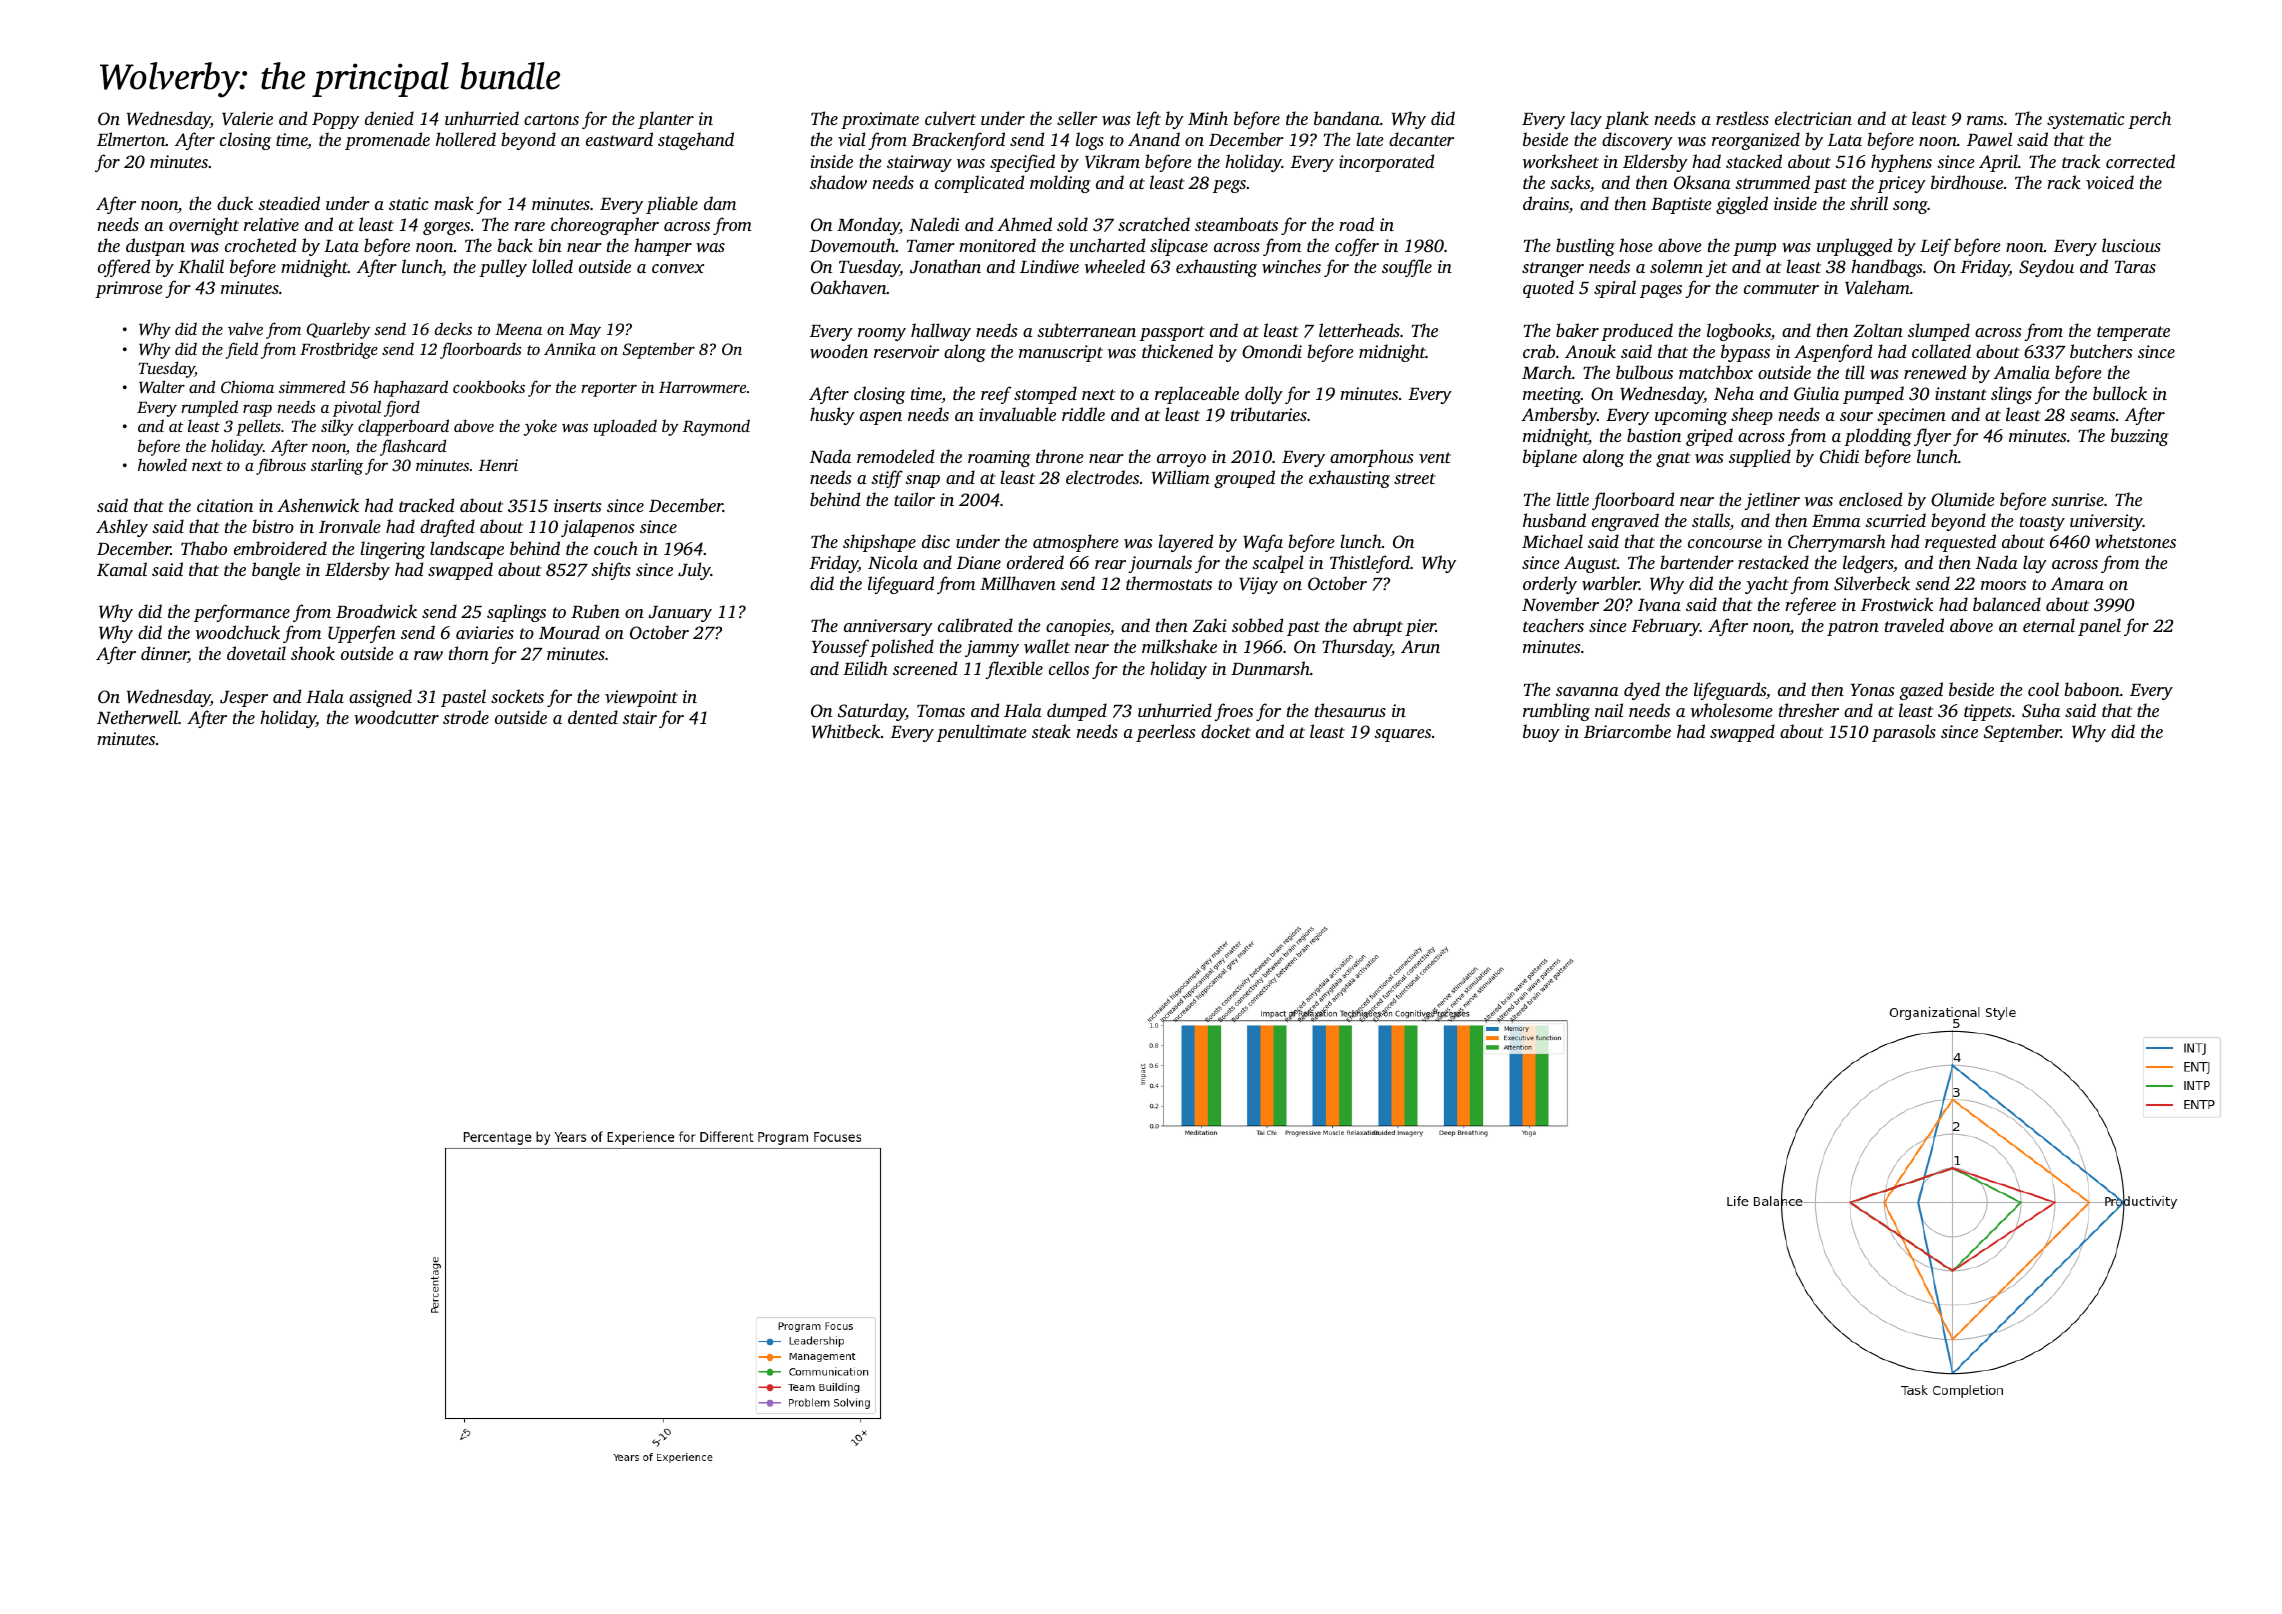 The height and width of the screenshot is (1614, 2282). What do you see at coordinates (1734, 393) in the screenshot?
I see `Neha` at bounding box center [1734, 393].
